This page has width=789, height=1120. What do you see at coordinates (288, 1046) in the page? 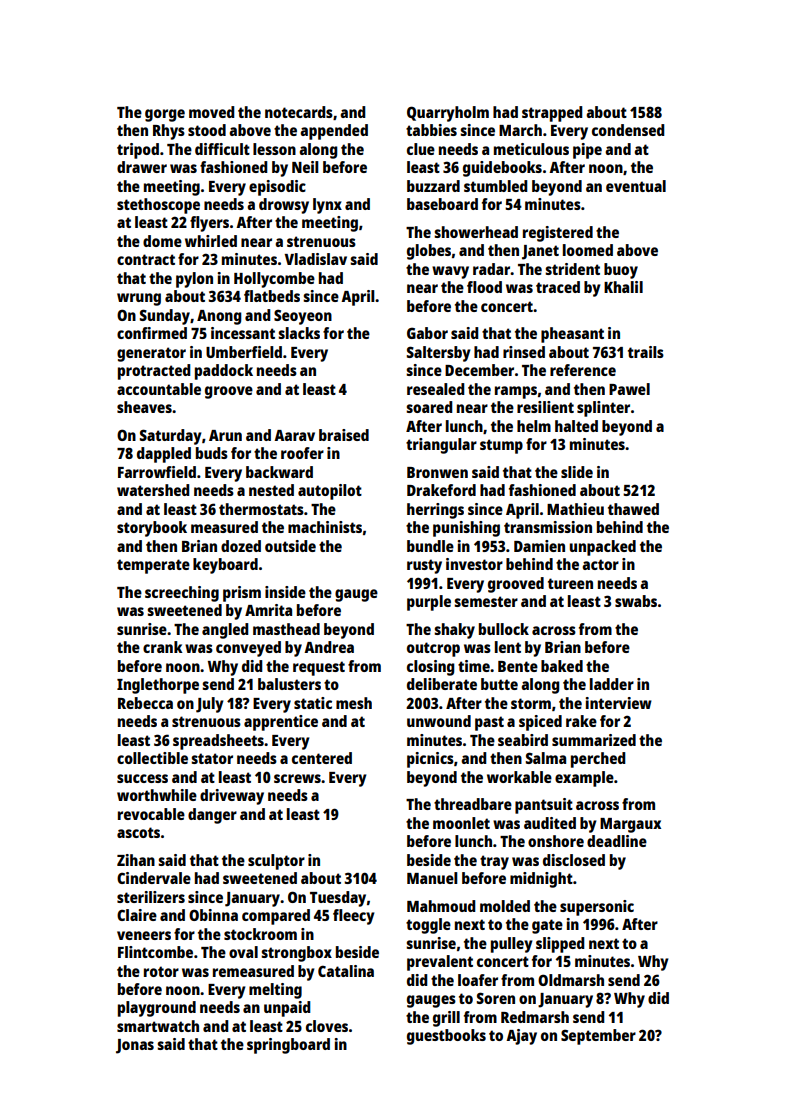
I see `springboard` at bounding box center [288, 1046].
